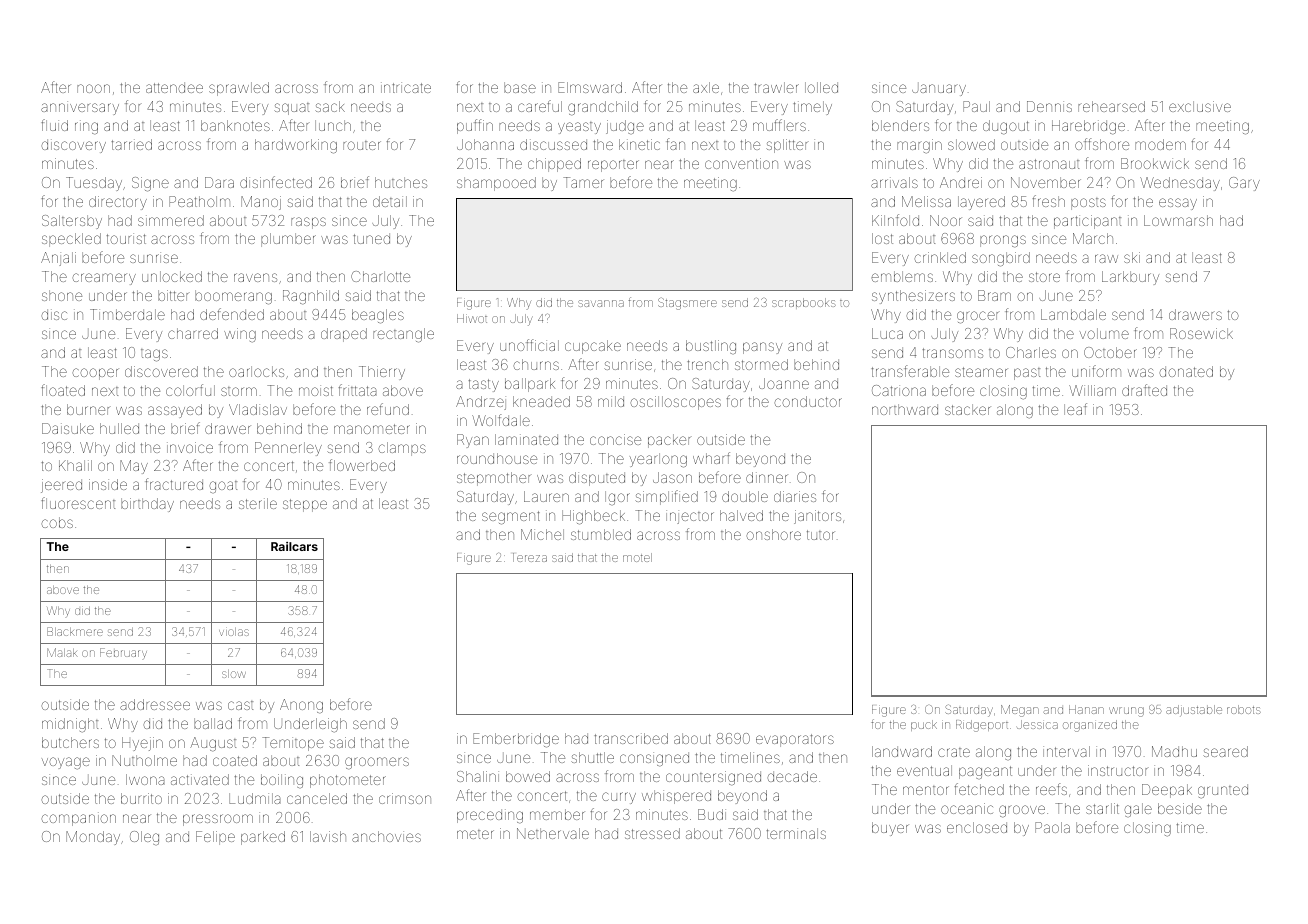  Describe the element at coordinates (894, 182) in the image. I see `arrivals` at that location.
